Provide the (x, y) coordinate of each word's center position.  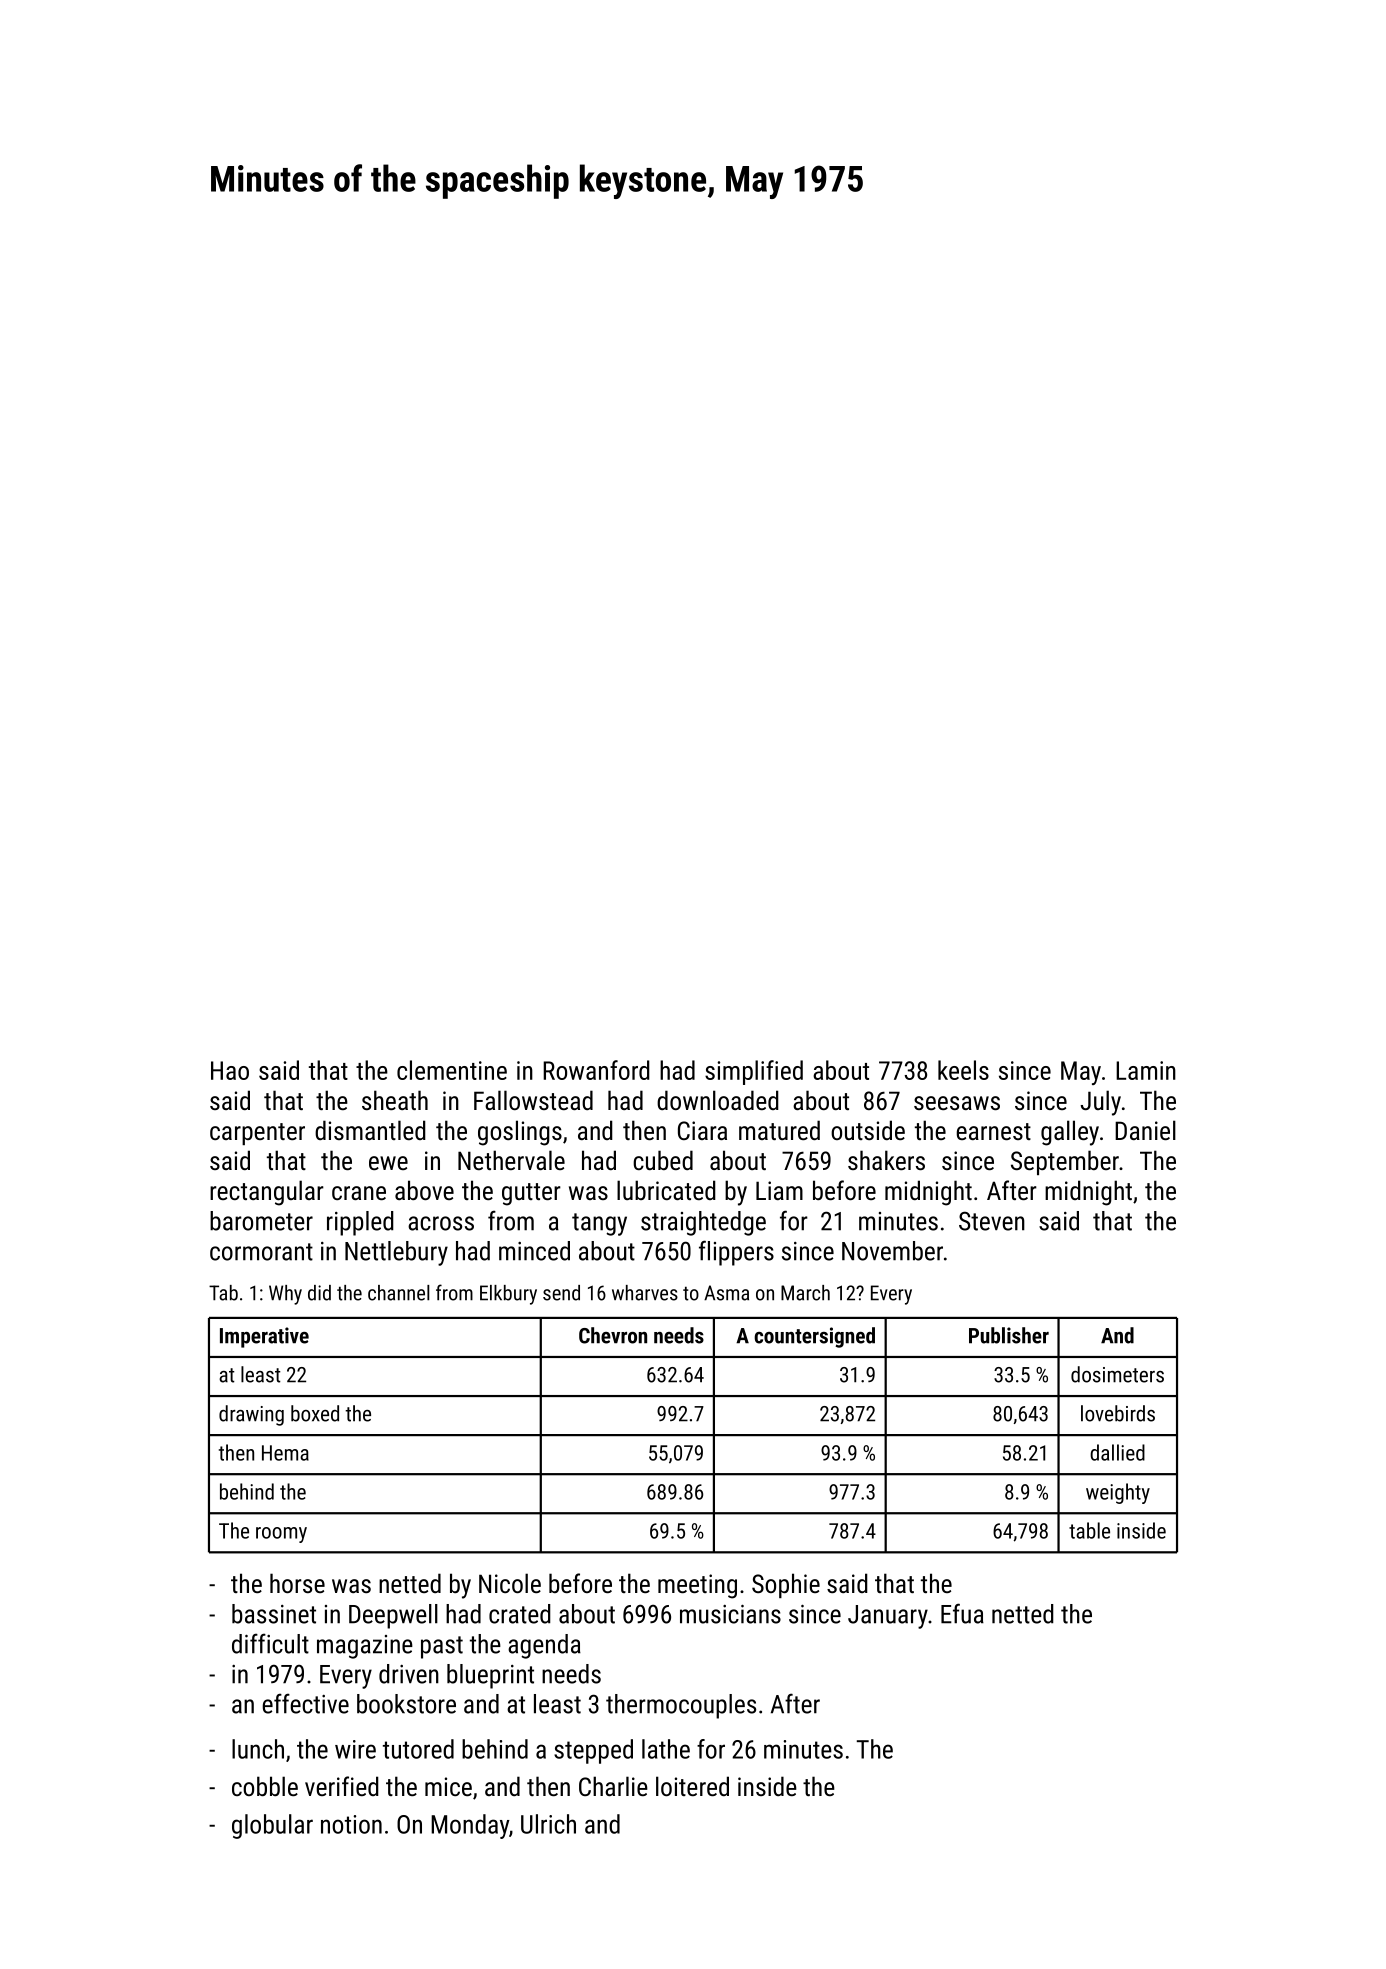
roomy (281, 1535)
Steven (992, 1221)
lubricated (666, 1190)
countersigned (814, 1337)
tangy (599, 1224)
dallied (1117, 1452)
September (1065, 1162)
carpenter (257, 1134)
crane (359, 1193)
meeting (697, 1586)
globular (272, 1826)
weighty (1118, 1493)
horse (297, 1583)
